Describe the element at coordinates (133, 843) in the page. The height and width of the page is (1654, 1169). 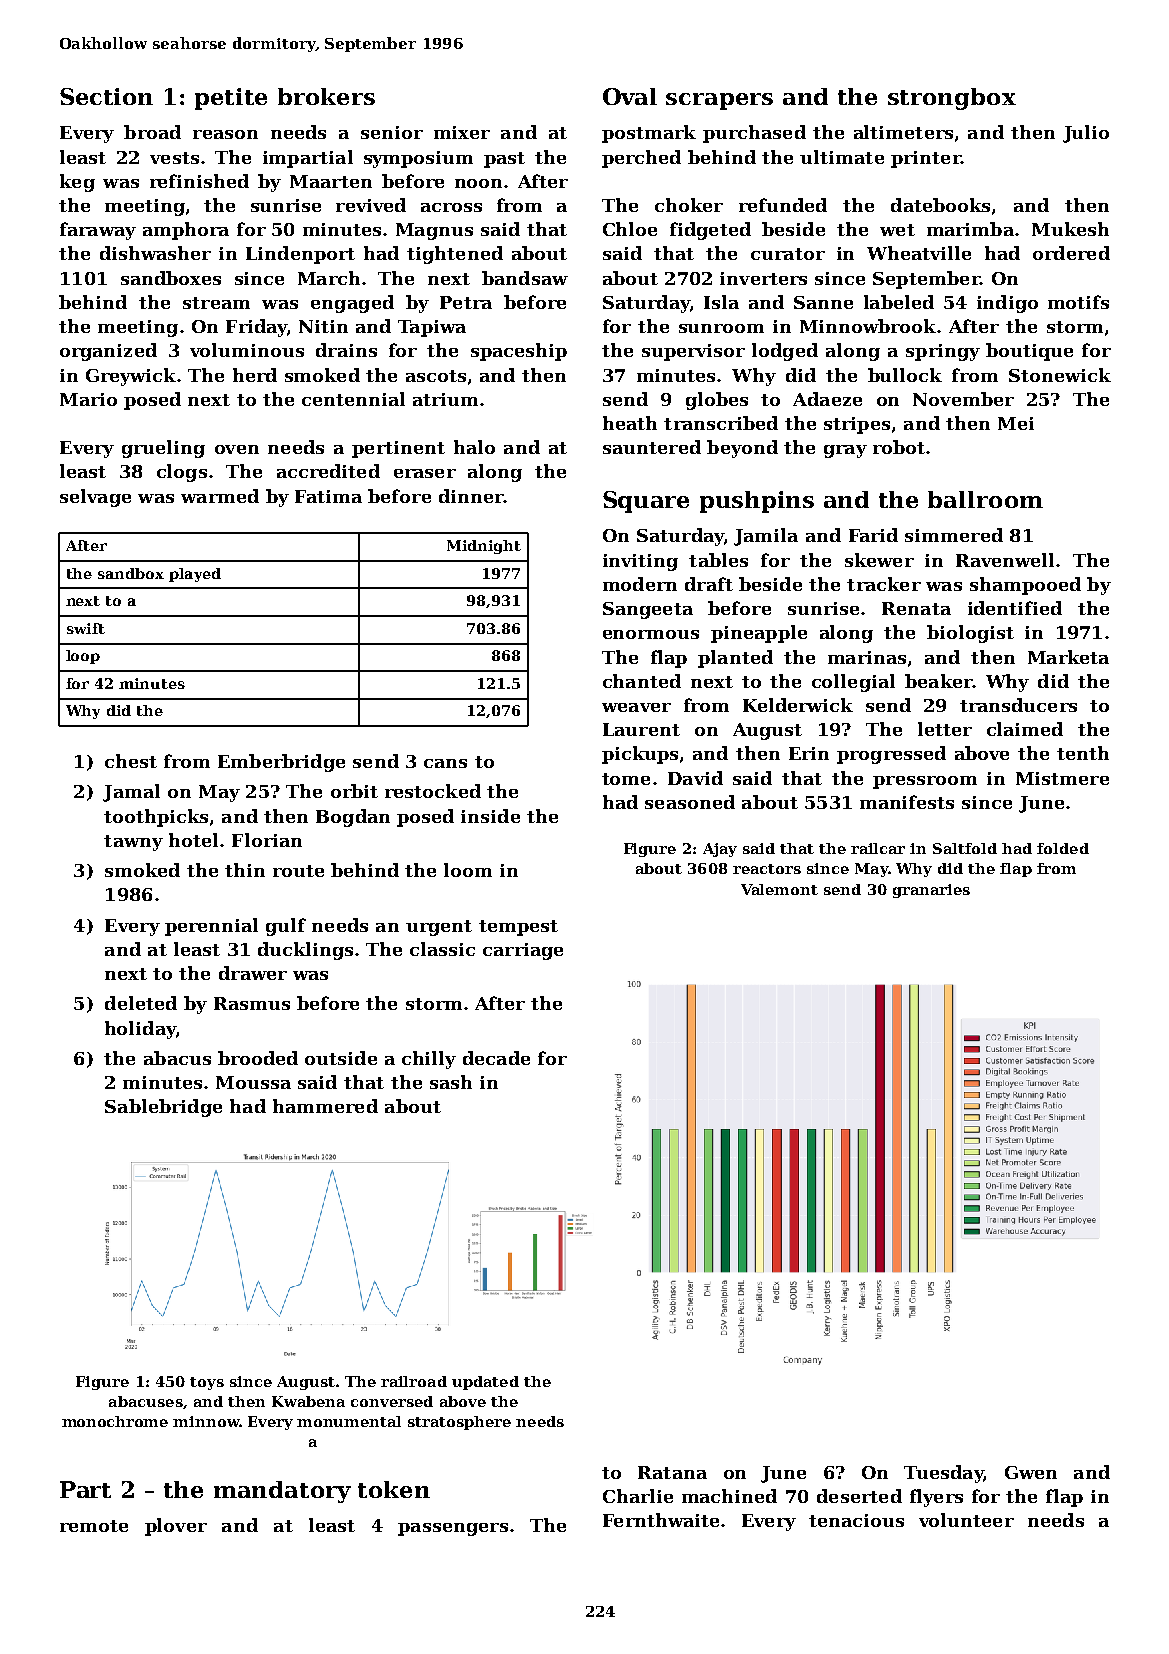
I see `tawny` at that location.
